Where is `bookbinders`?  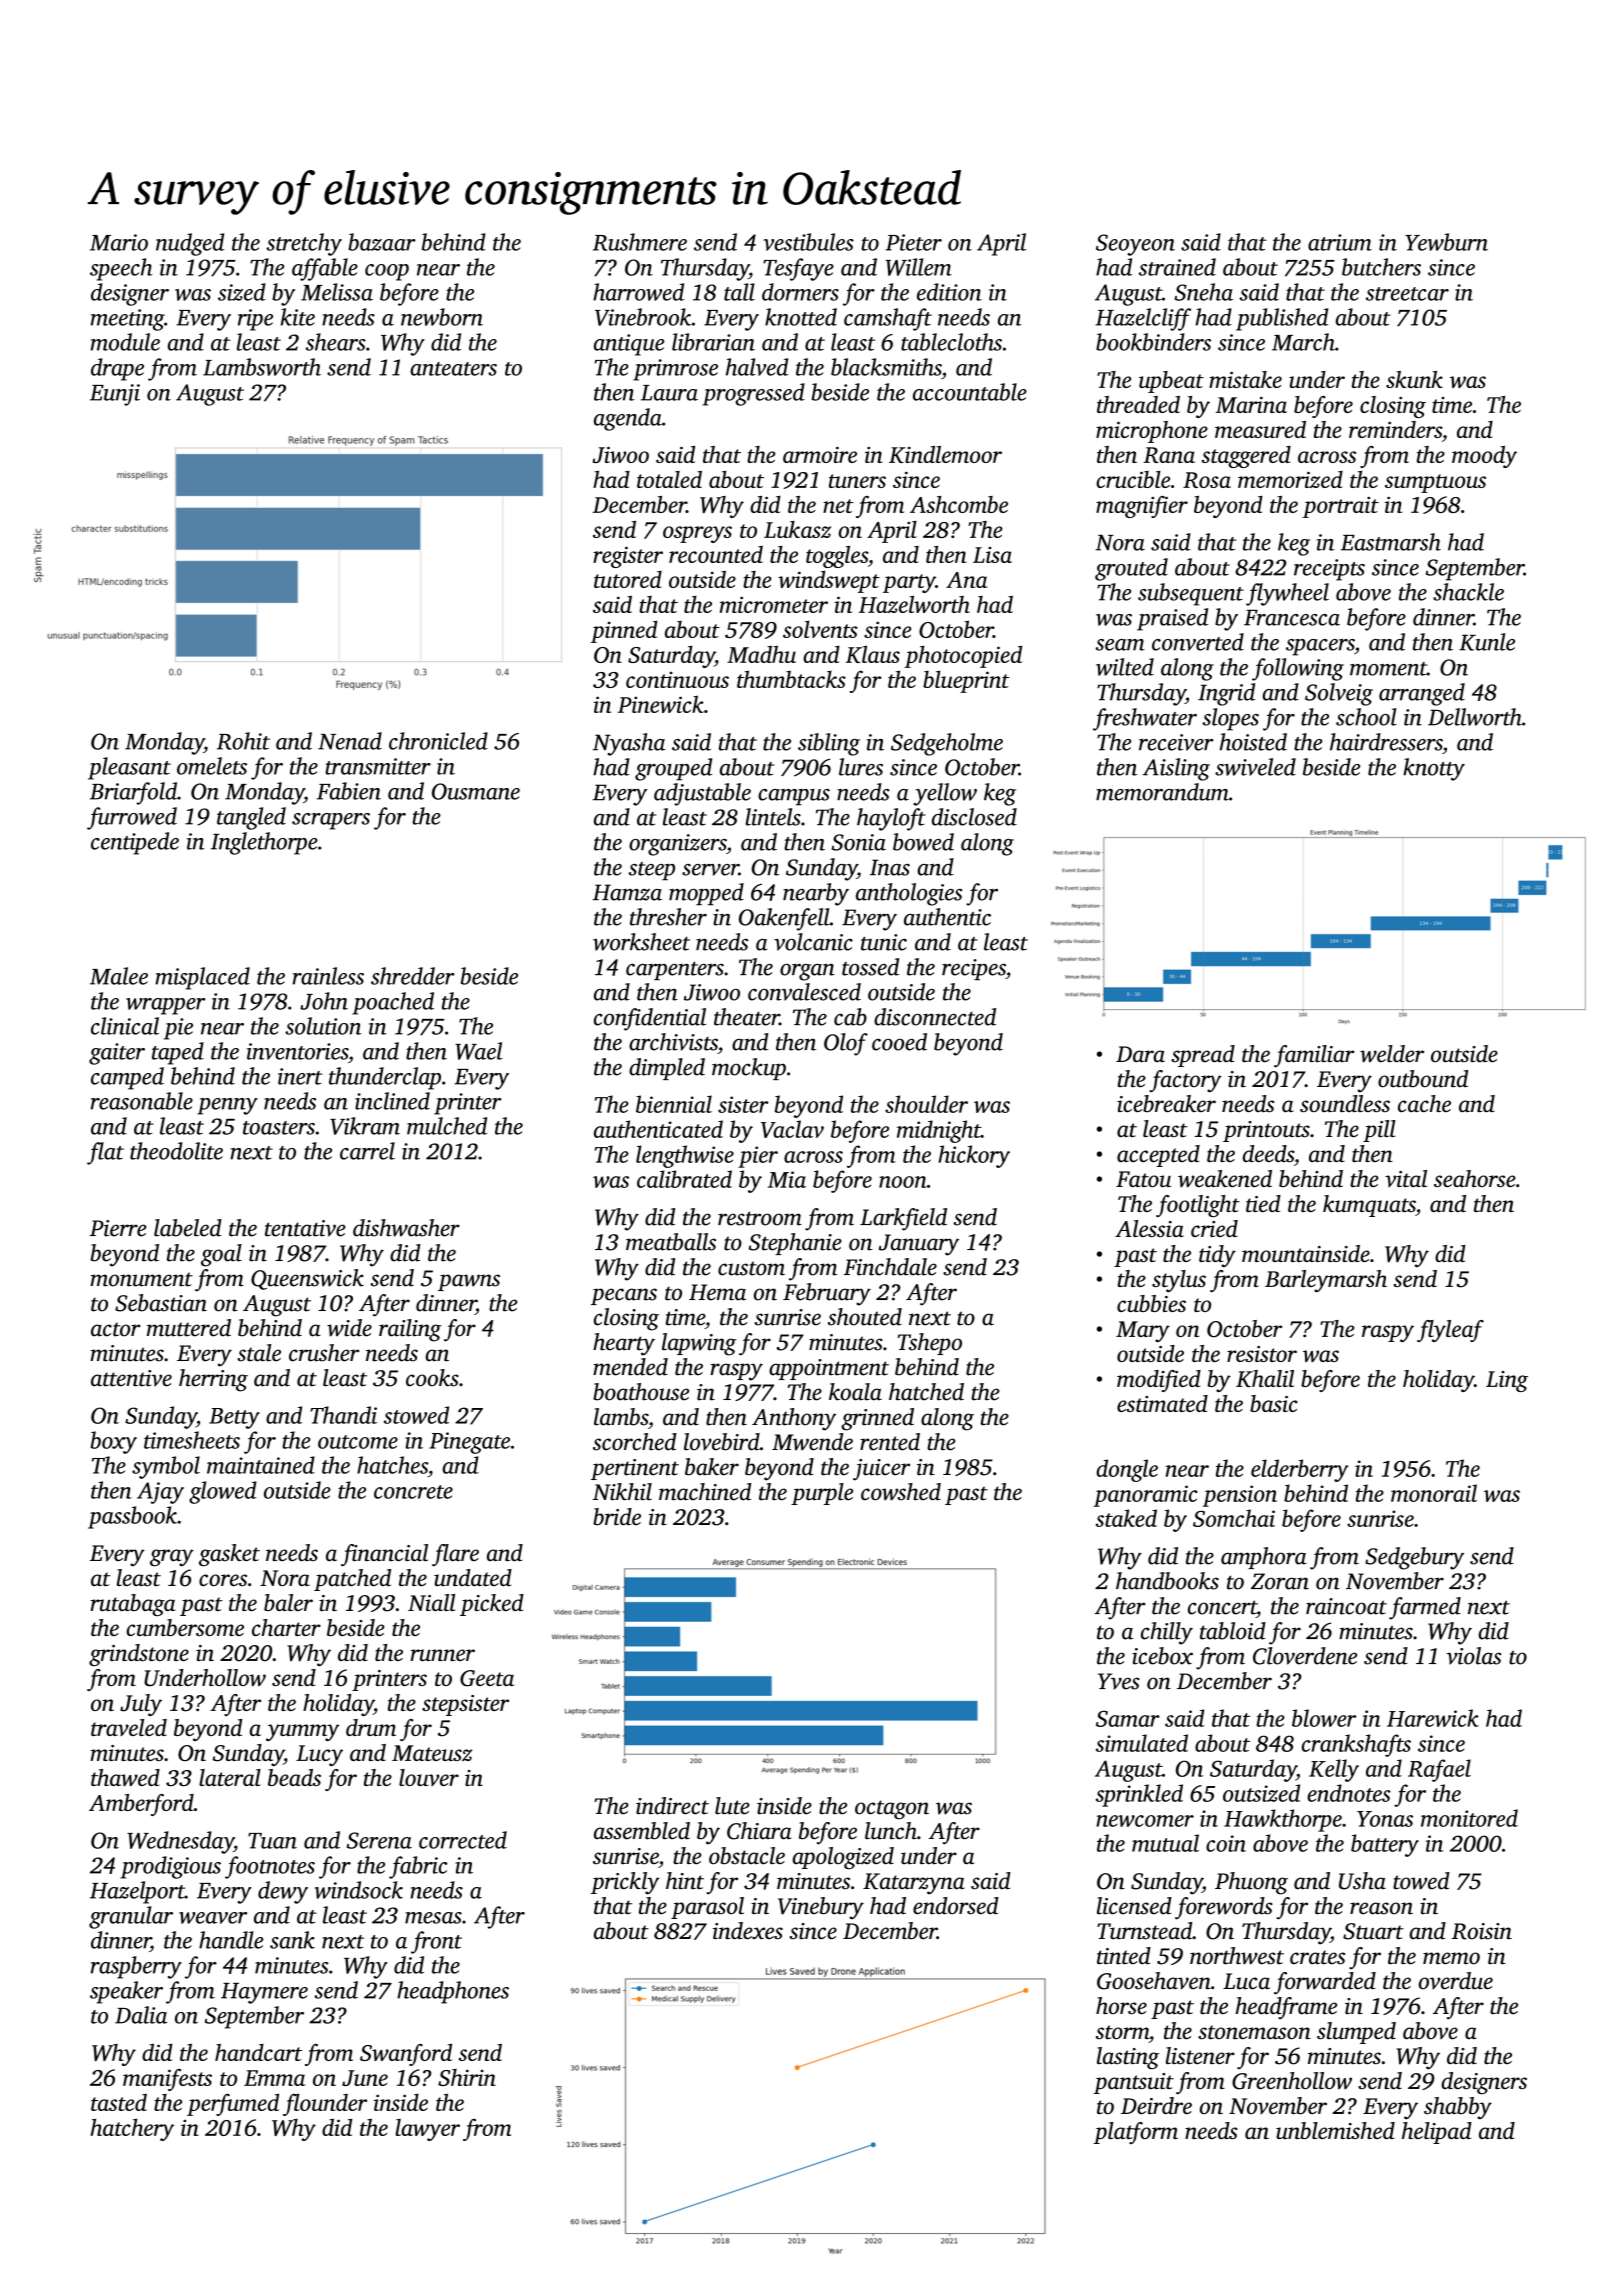
bookbinders is located at coordinates (1153, 342).
